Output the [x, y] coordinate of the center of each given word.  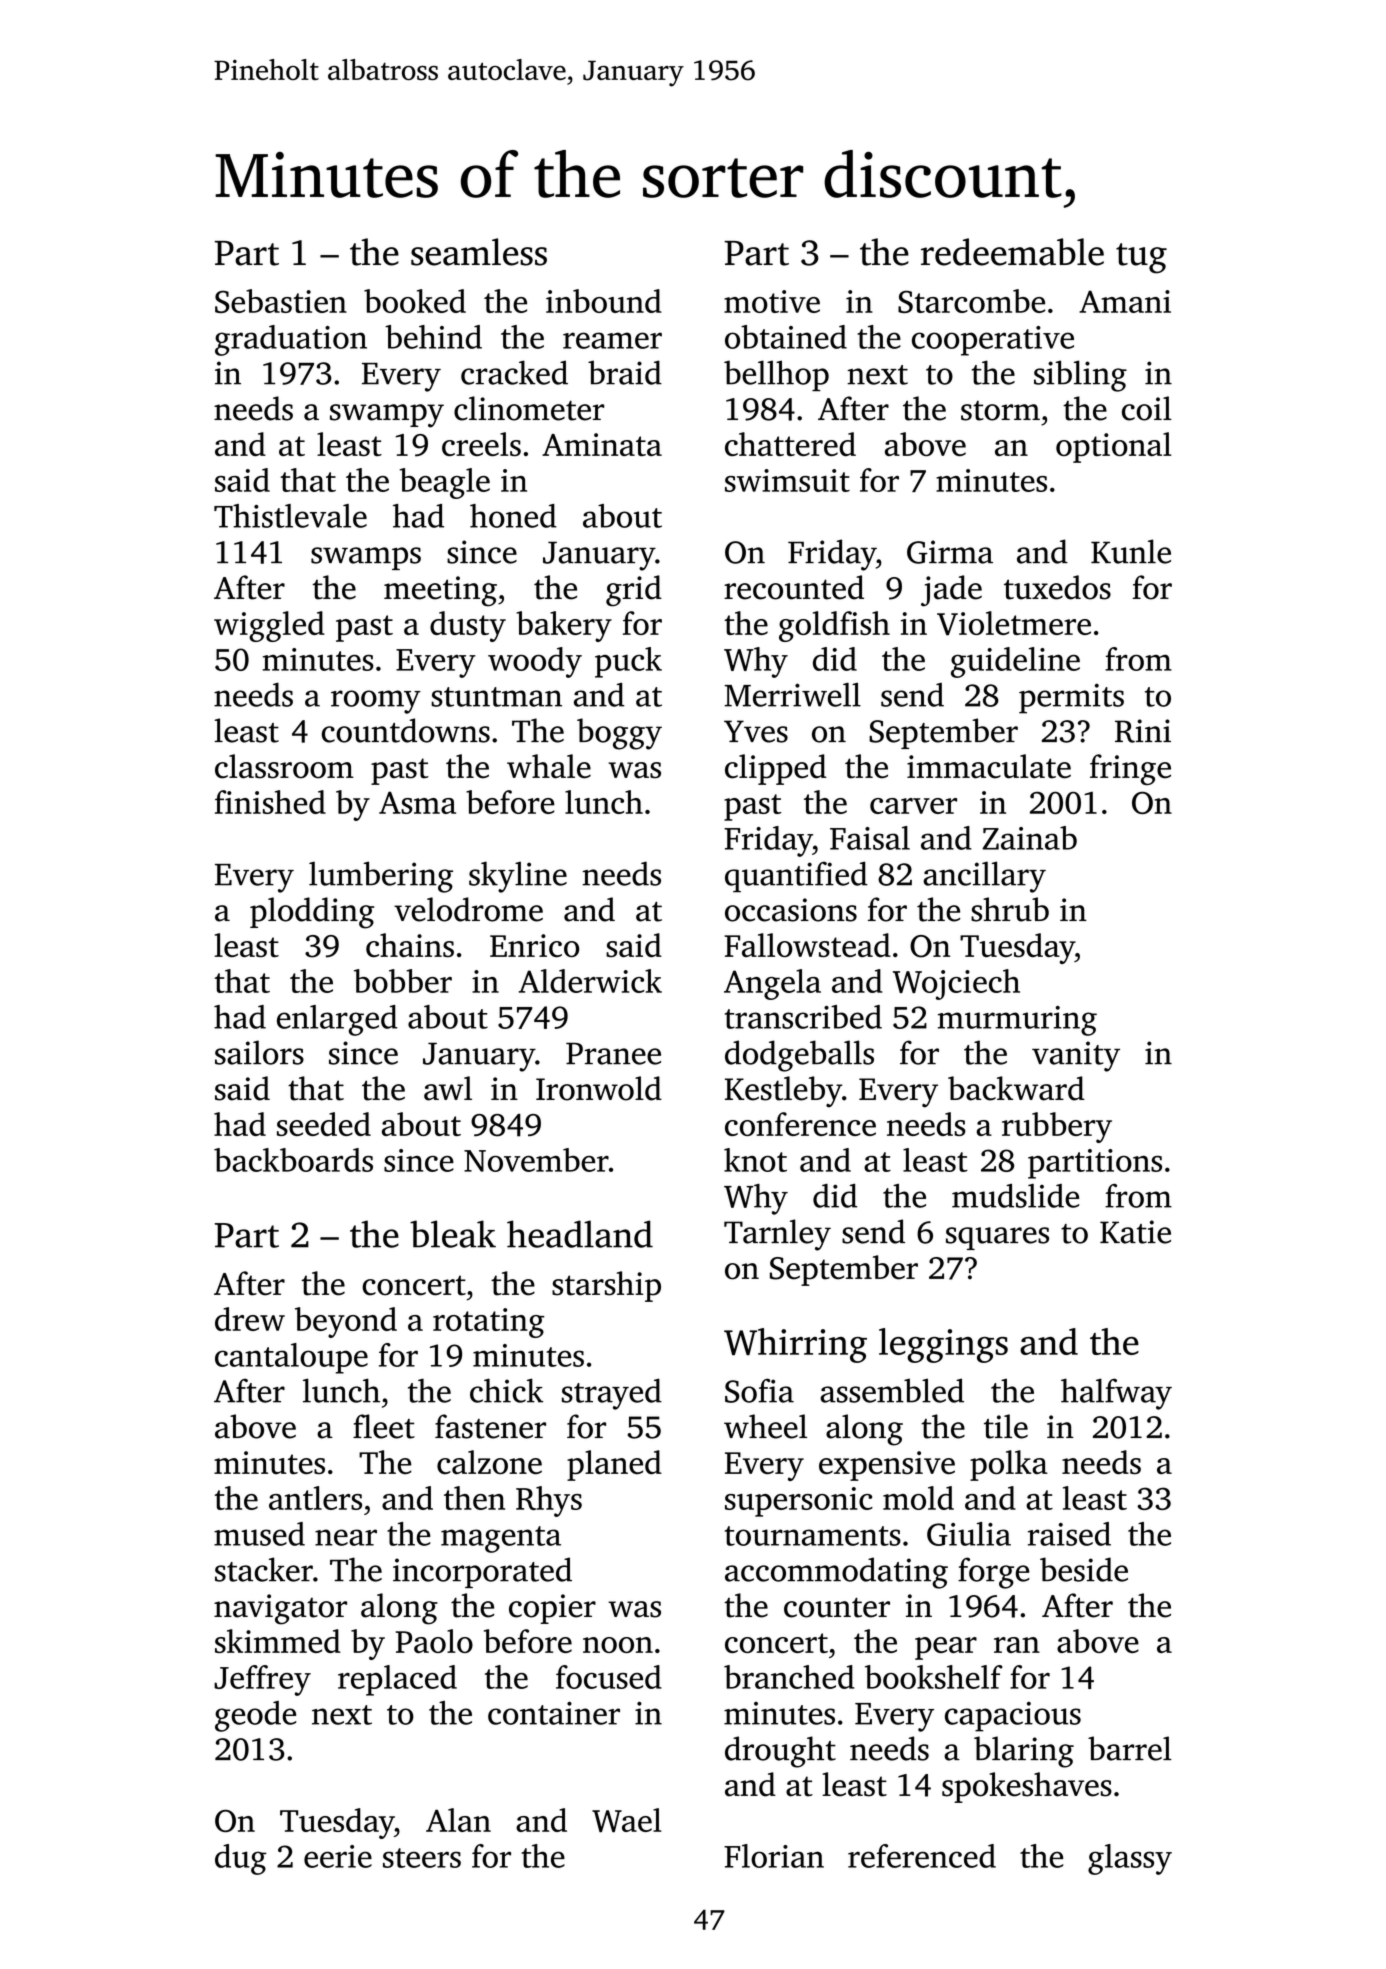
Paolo [434, 1641]
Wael [627, 1820]
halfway [1116, 1394]
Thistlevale [290, 516]
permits [1071, 698]
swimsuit [787, 480]
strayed [612, 1394]
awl [448, 1088]
